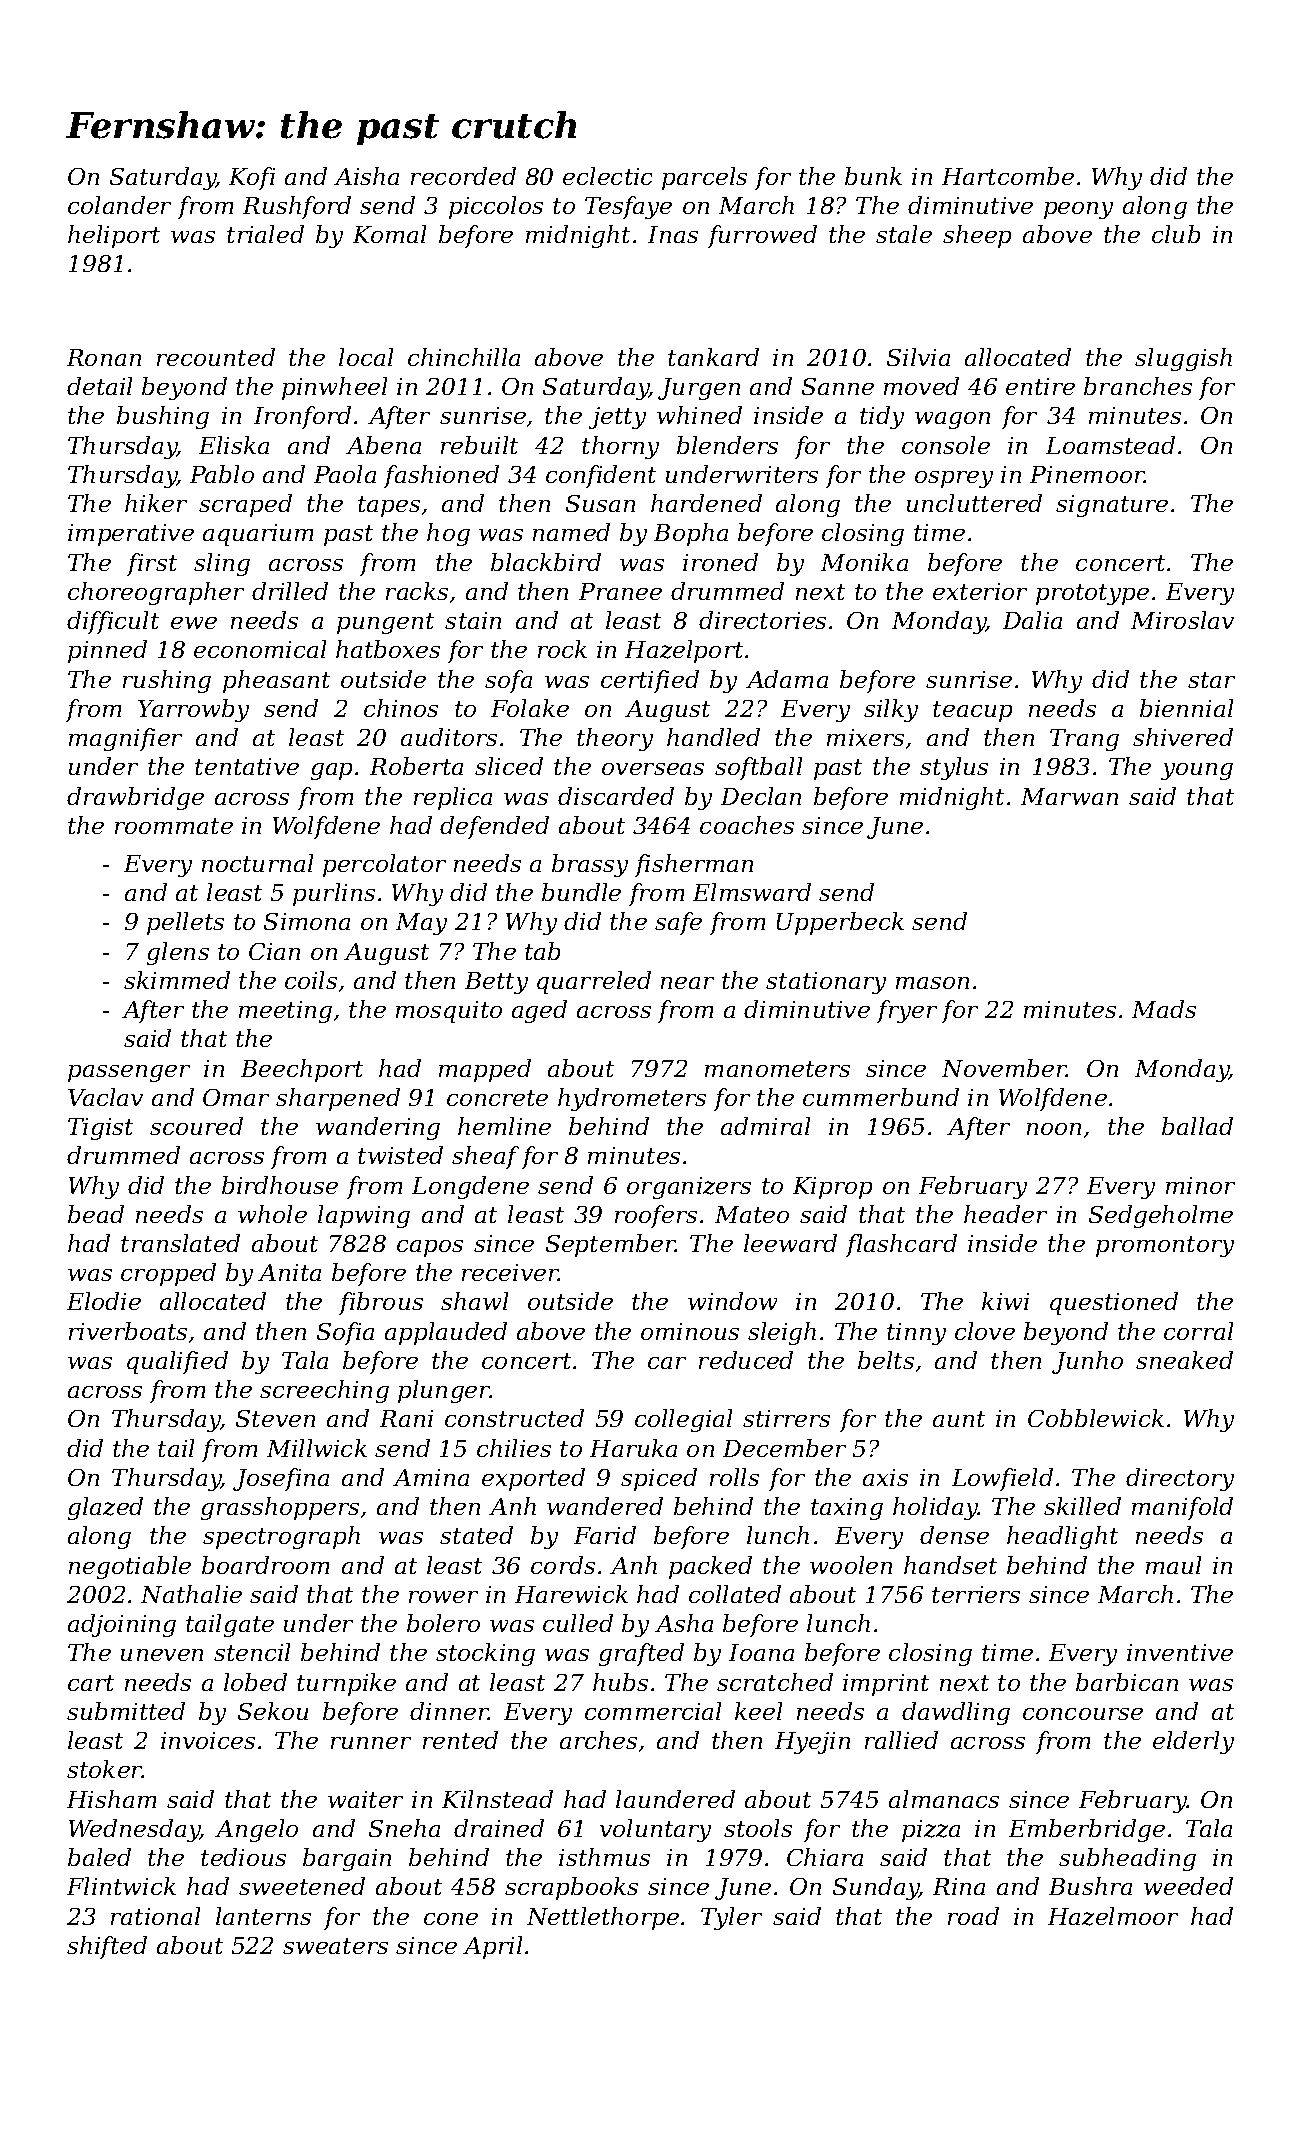 Image resolution: width=1302 pixels, height=2144 pixels. What do you see at coordinates (302, 1886) in the image?
I see `sweetened` at bounding box center [302, 1886].
